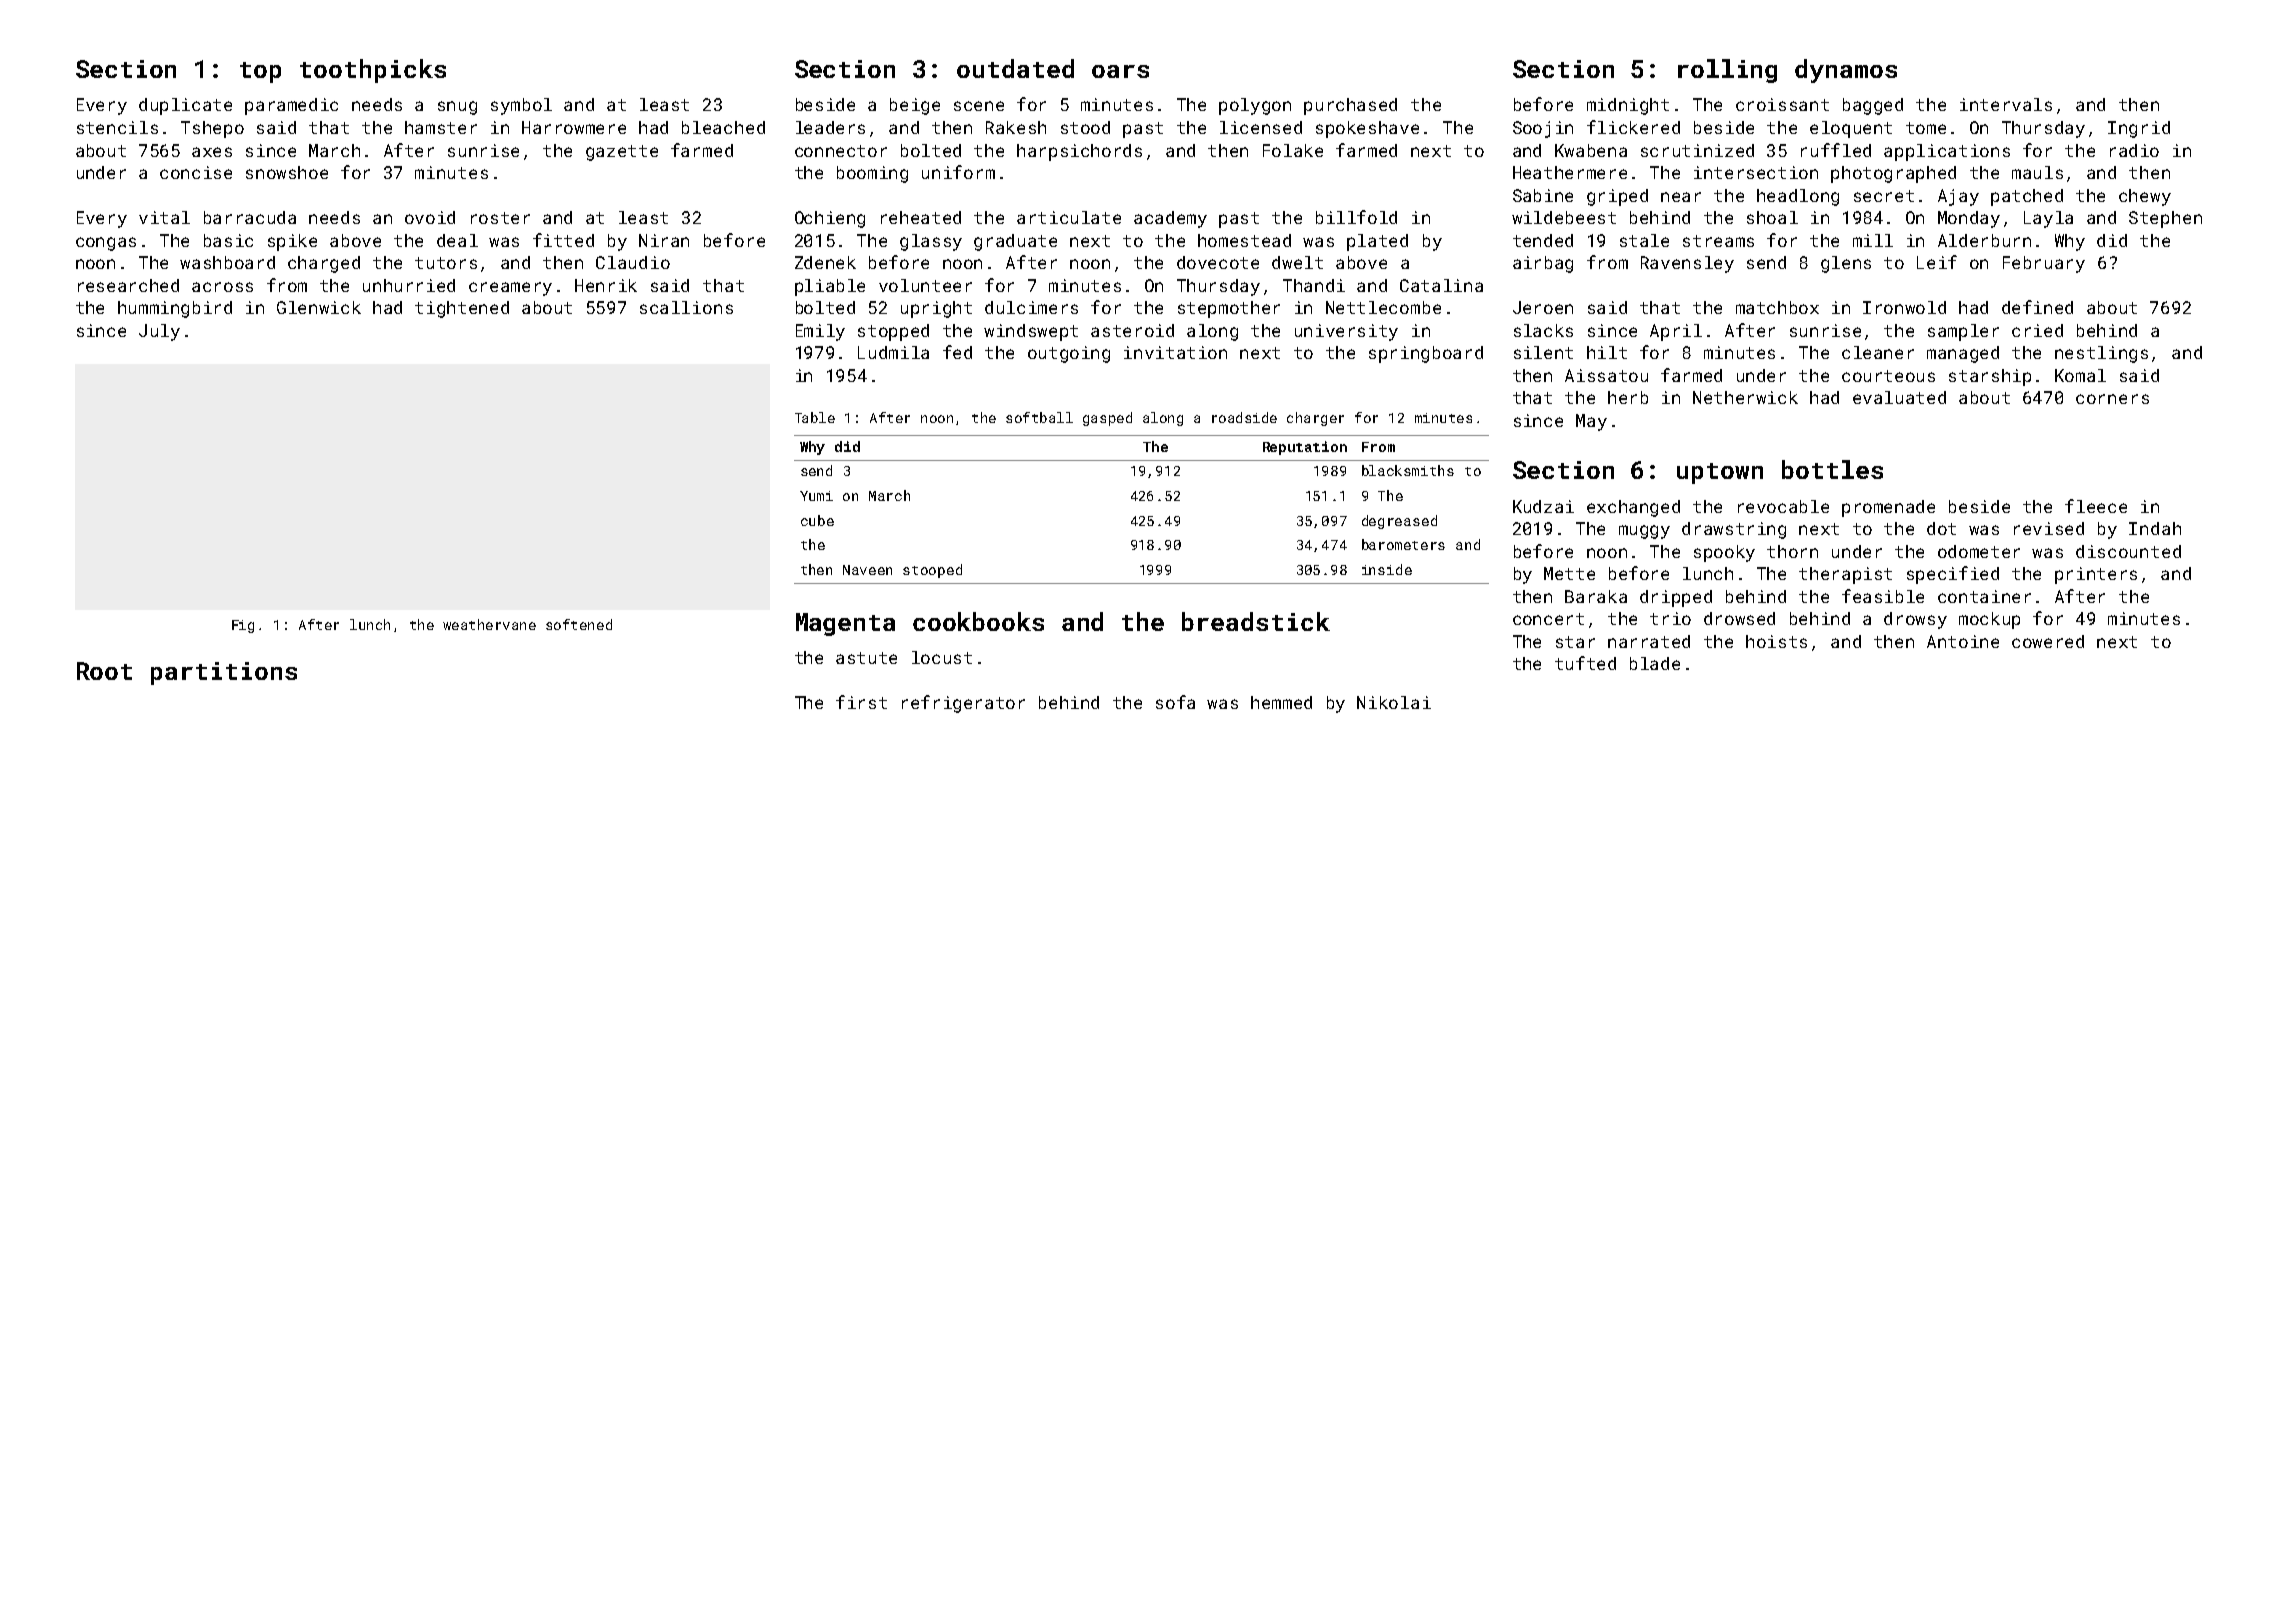 The width and height of the image is (2282, 1614). Describe the element at coordinates (1015, 68) in the image. I see `outdated` at that location.
